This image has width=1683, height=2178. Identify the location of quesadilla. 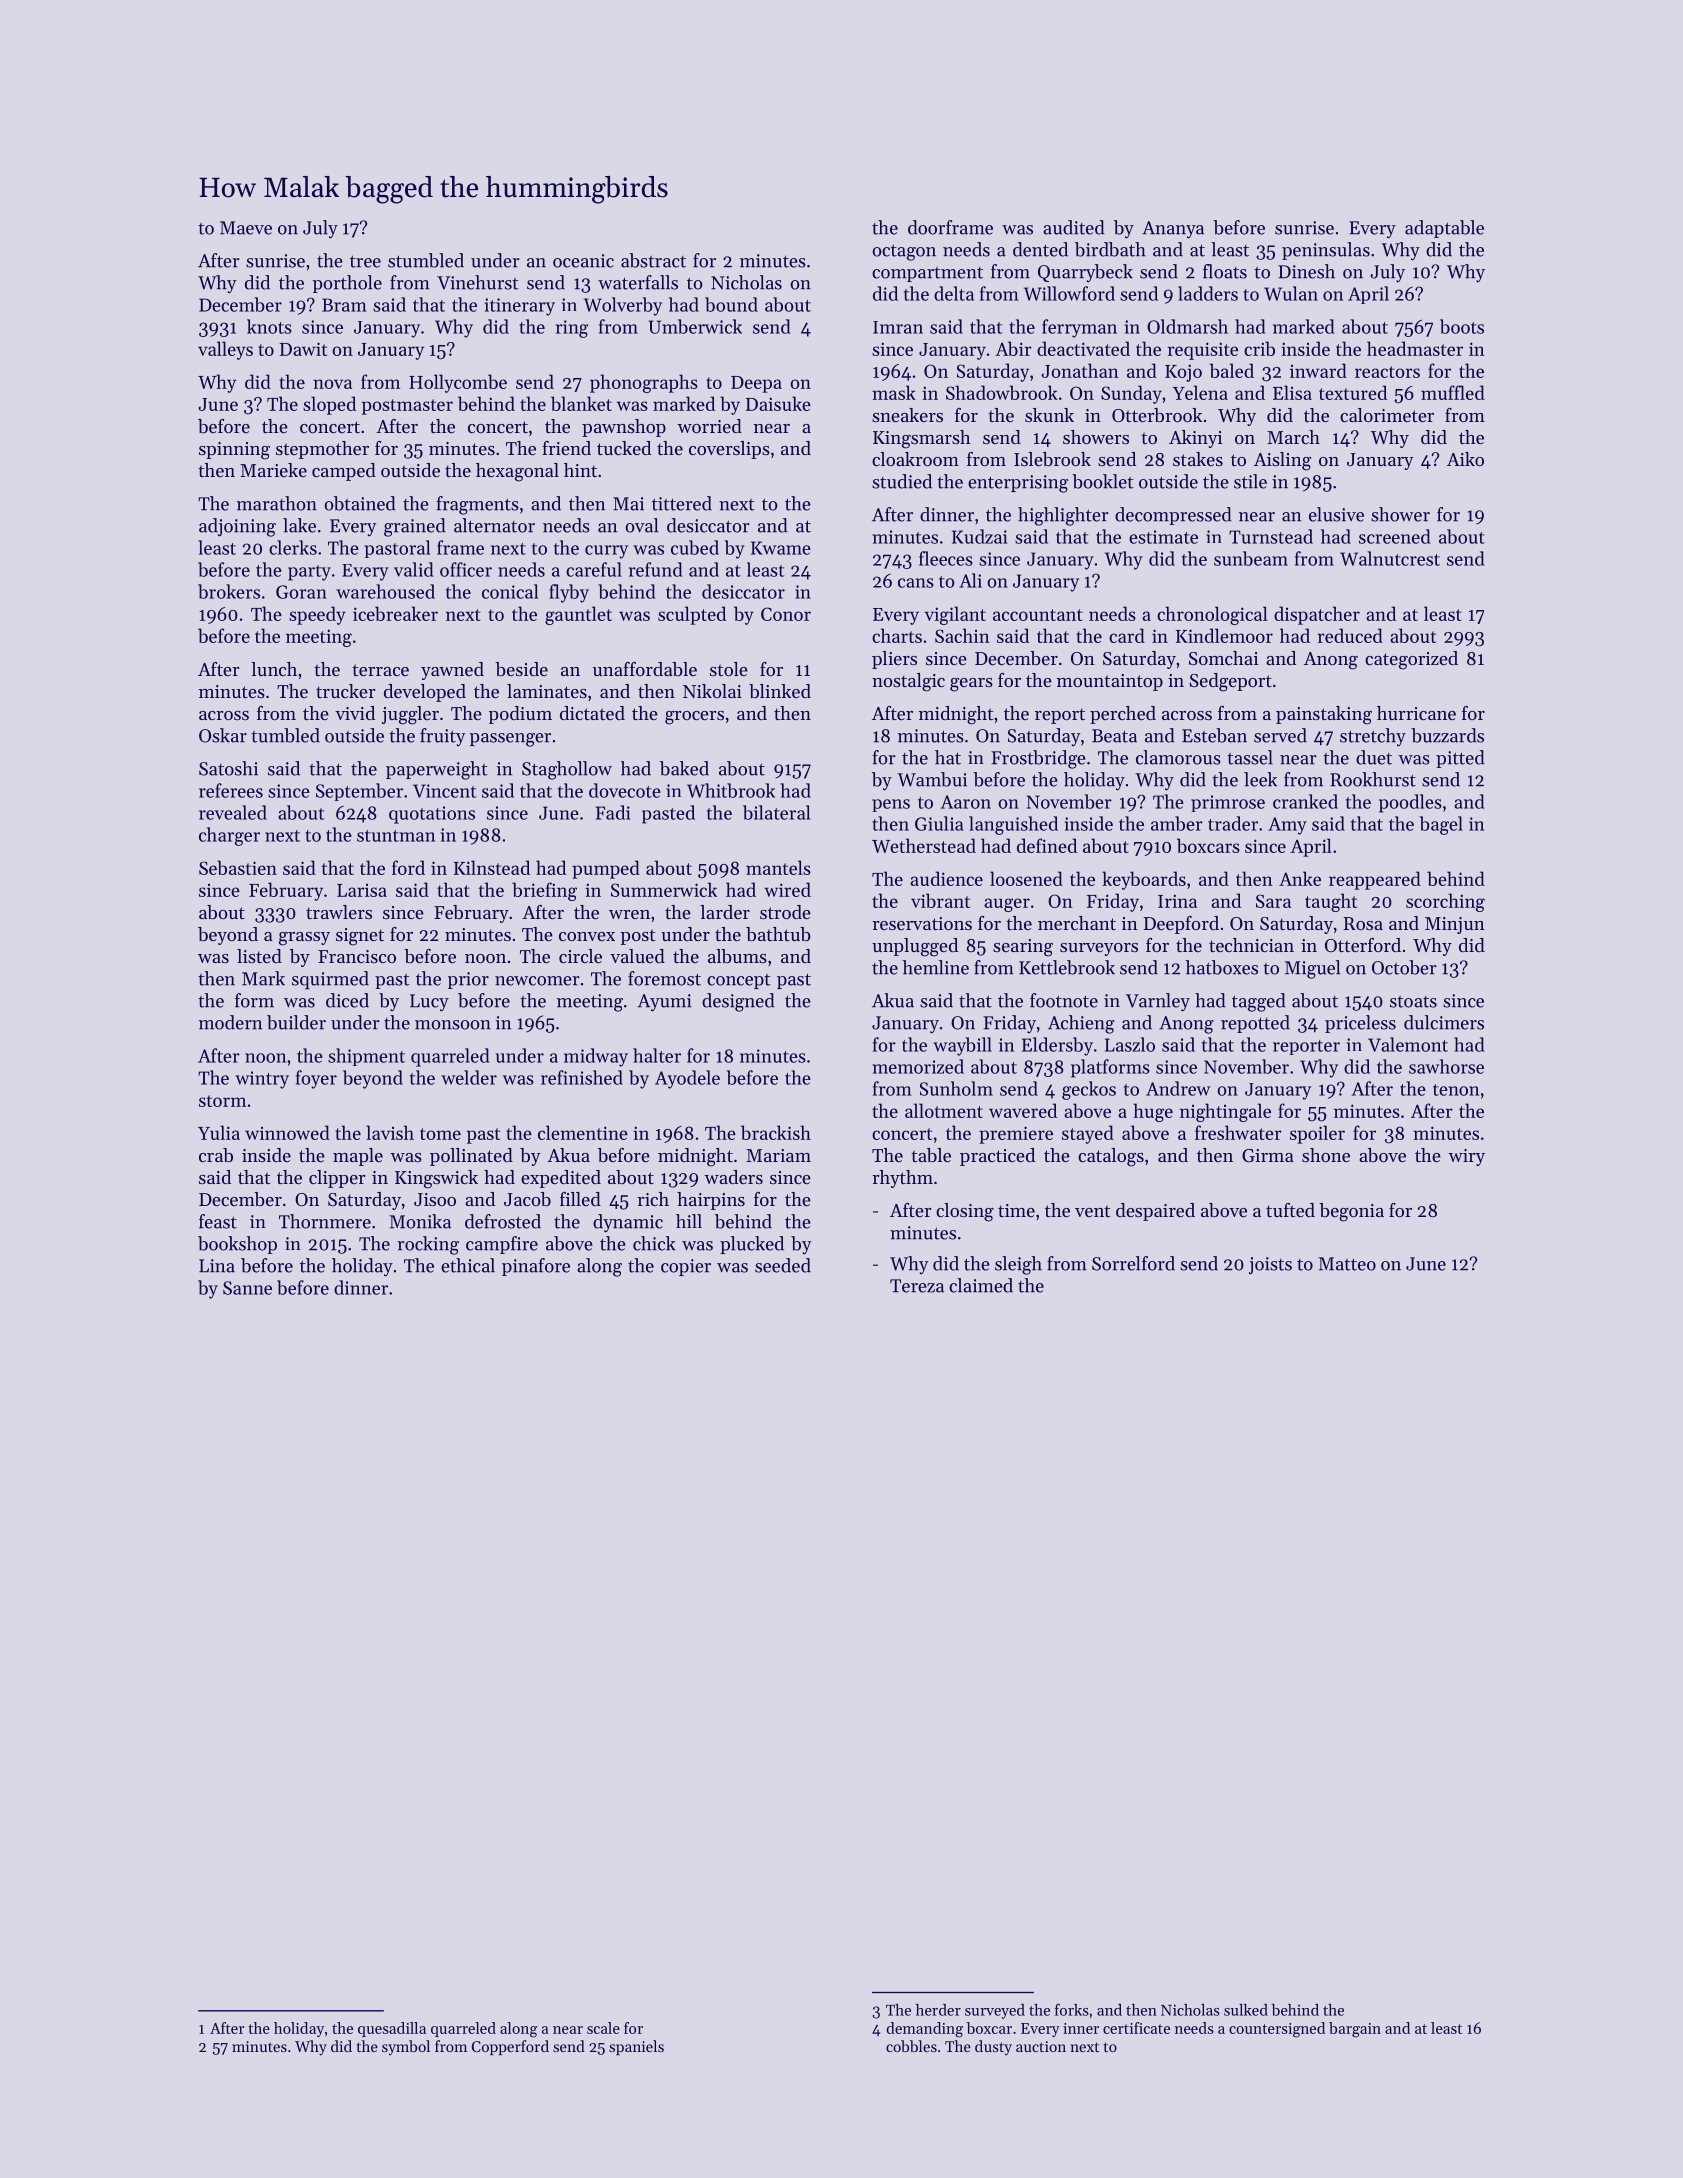
(392, 2029).
